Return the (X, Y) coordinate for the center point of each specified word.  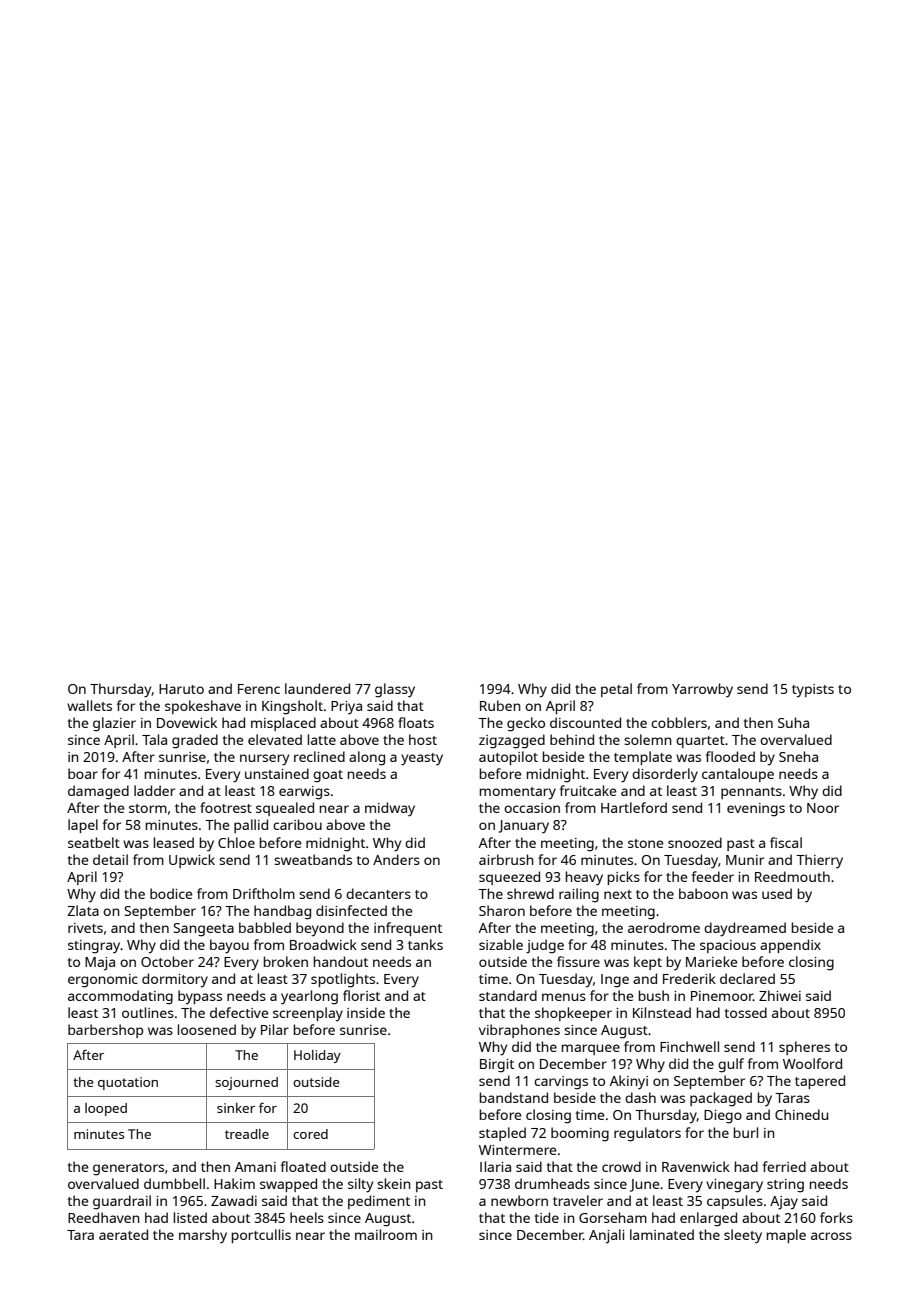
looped (106, 1109)
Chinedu (801, 1114)
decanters (378, 893)
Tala (154, 739)
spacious (728, 946)
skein (394, 1183)
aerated (123, 1234)
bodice (171, 893)
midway (390, 809)
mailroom (386, 1234)
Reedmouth (792, 876)
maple (786, 1236)
